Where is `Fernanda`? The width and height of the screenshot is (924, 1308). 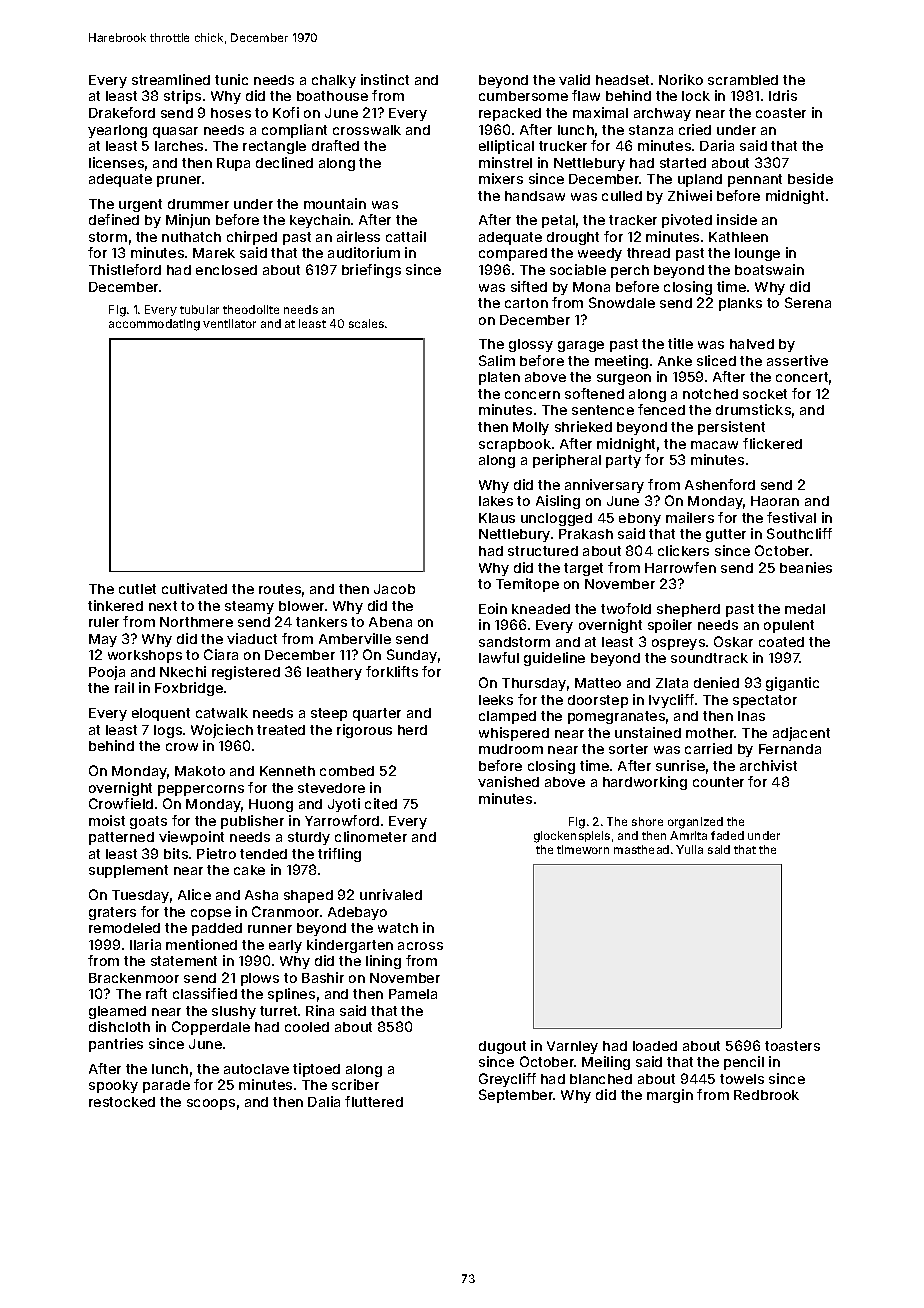 Fernanda is located at coordinates (790, 749).
